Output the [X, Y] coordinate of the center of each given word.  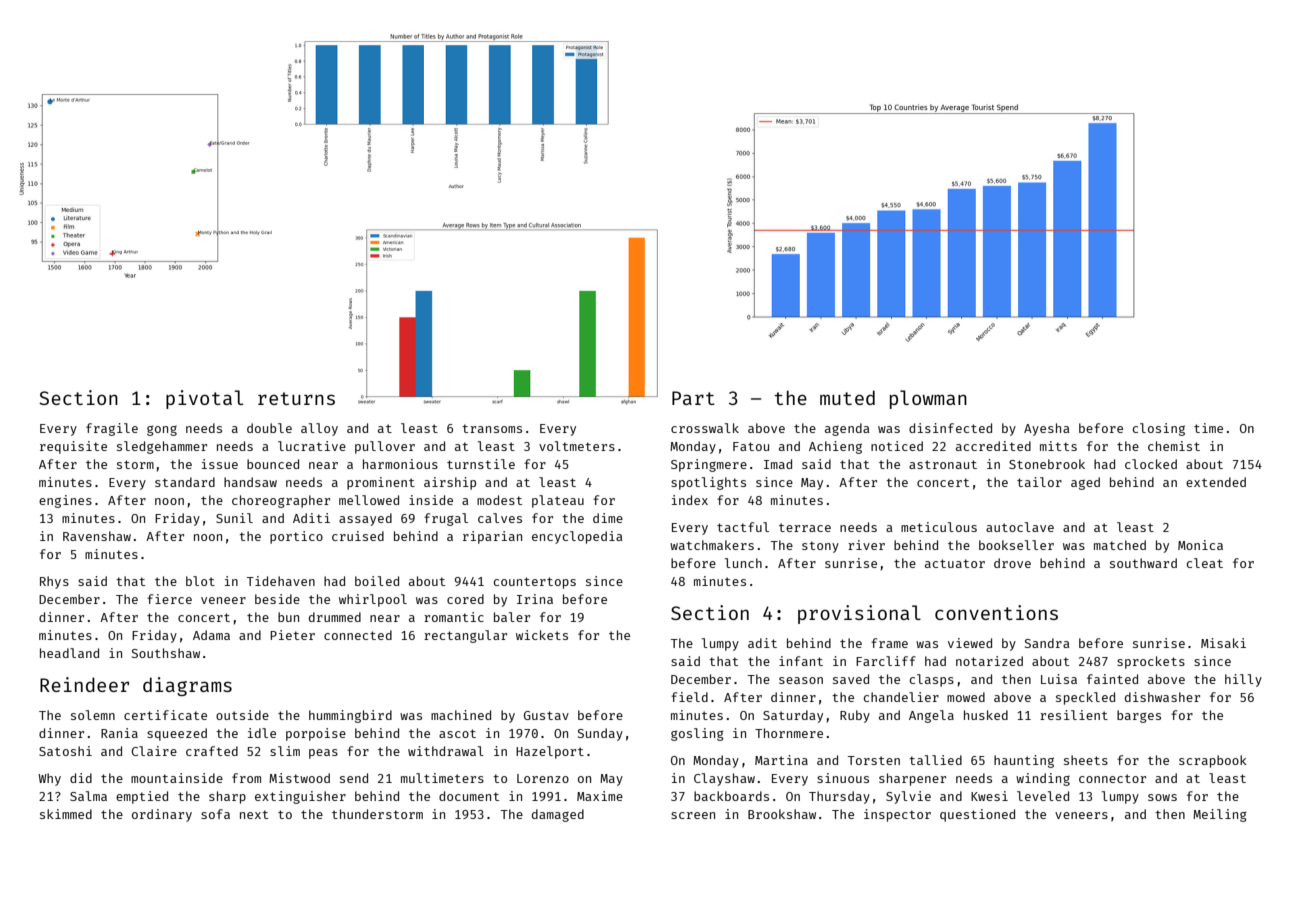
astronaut [943, 464]
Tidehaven [281, 581]
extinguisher [300, 797]
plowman [928, 399]
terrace [805, 527]
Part [693, 398]
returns [296, 398]
